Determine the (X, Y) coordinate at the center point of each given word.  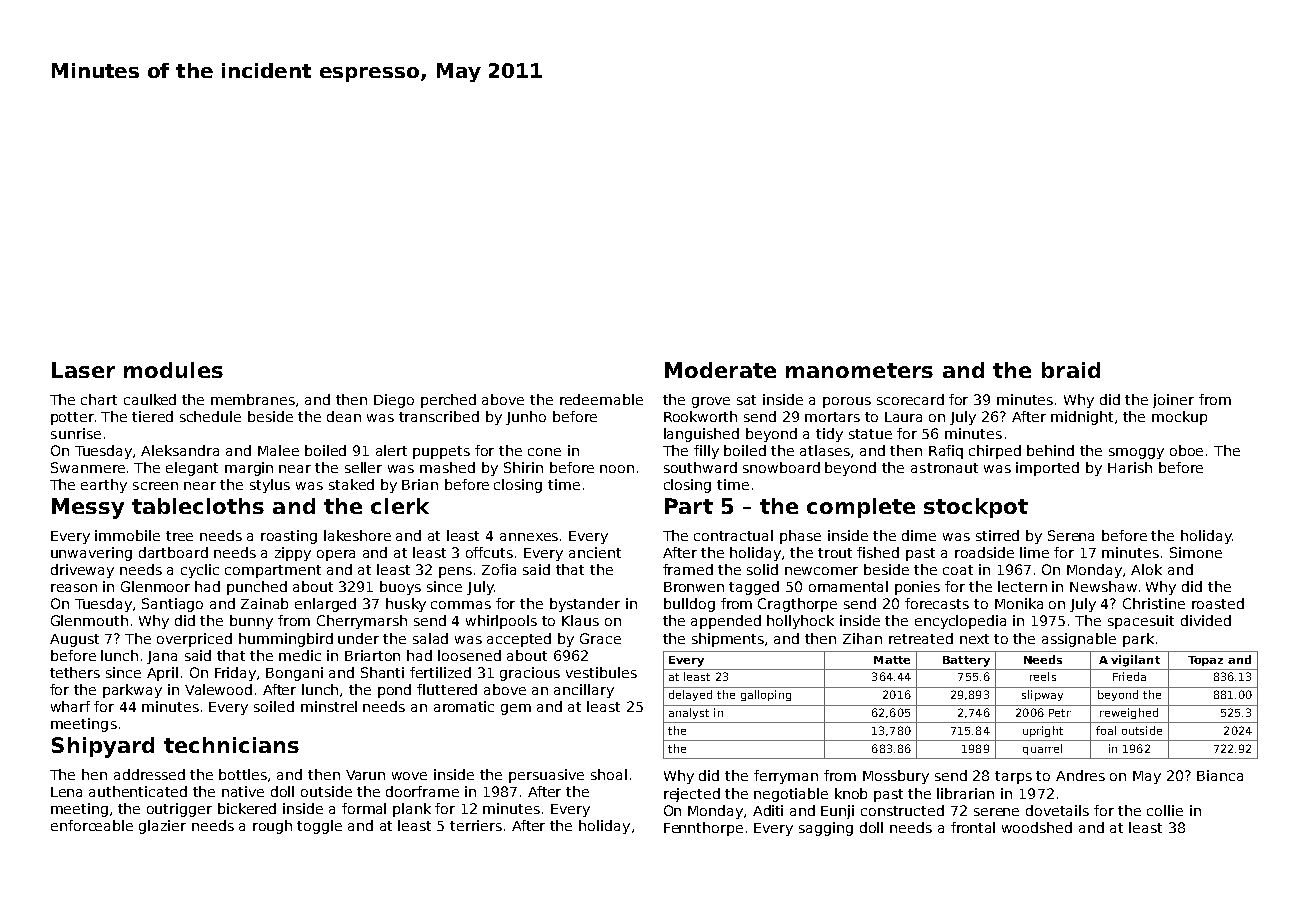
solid (762, 569)
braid (1071, 370)
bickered (247, 808)
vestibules (601, 672)
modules (173, 370)
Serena (1071, 535)
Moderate (720, 370)
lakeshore (357, 535)
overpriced (194, 640)
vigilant (1135, 661)
